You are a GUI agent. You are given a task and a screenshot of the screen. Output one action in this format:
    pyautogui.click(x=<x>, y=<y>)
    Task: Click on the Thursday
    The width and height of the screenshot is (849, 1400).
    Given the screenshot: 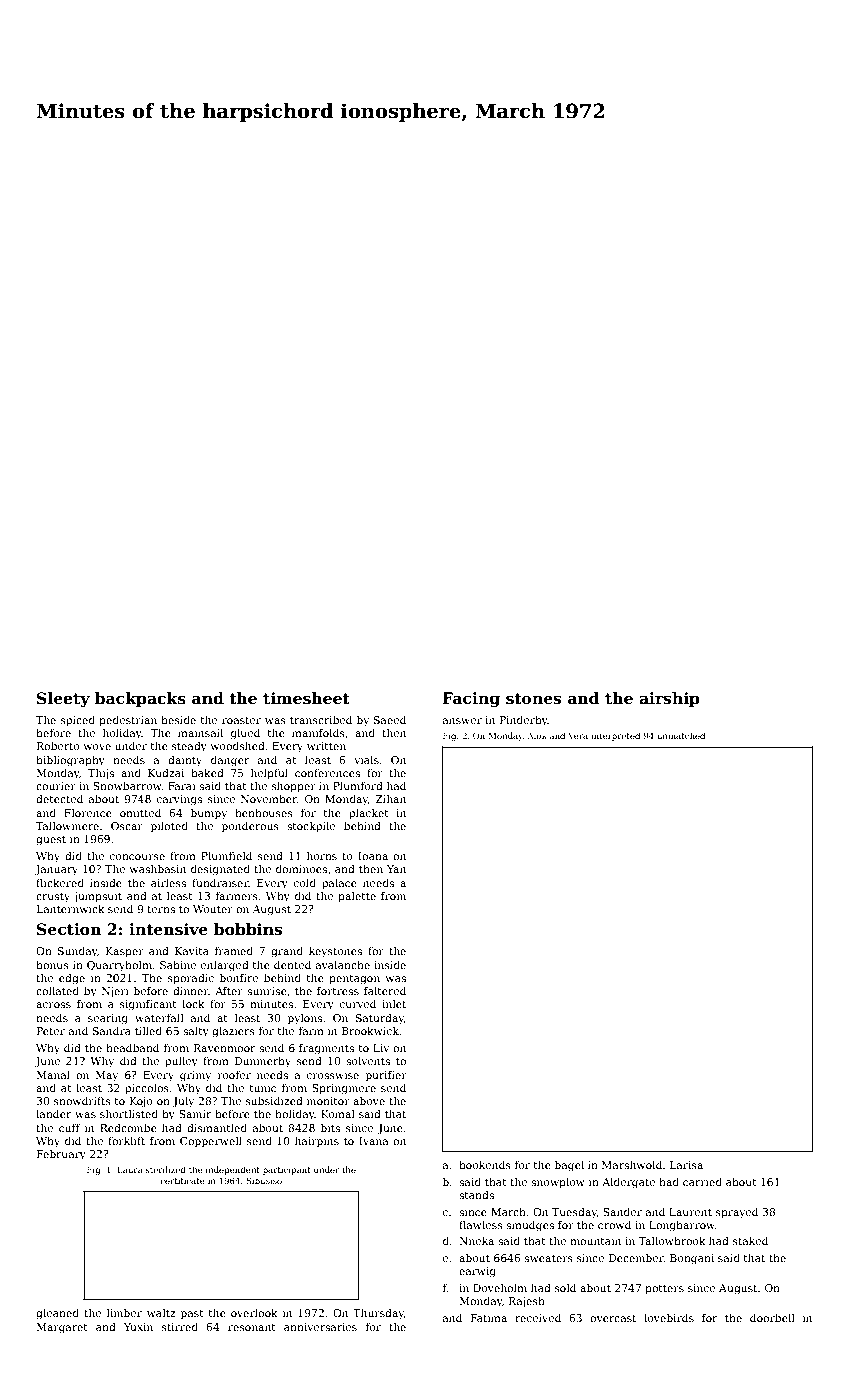 What is the action you would take?
    pyautogui.click(x=378, y=1314)
